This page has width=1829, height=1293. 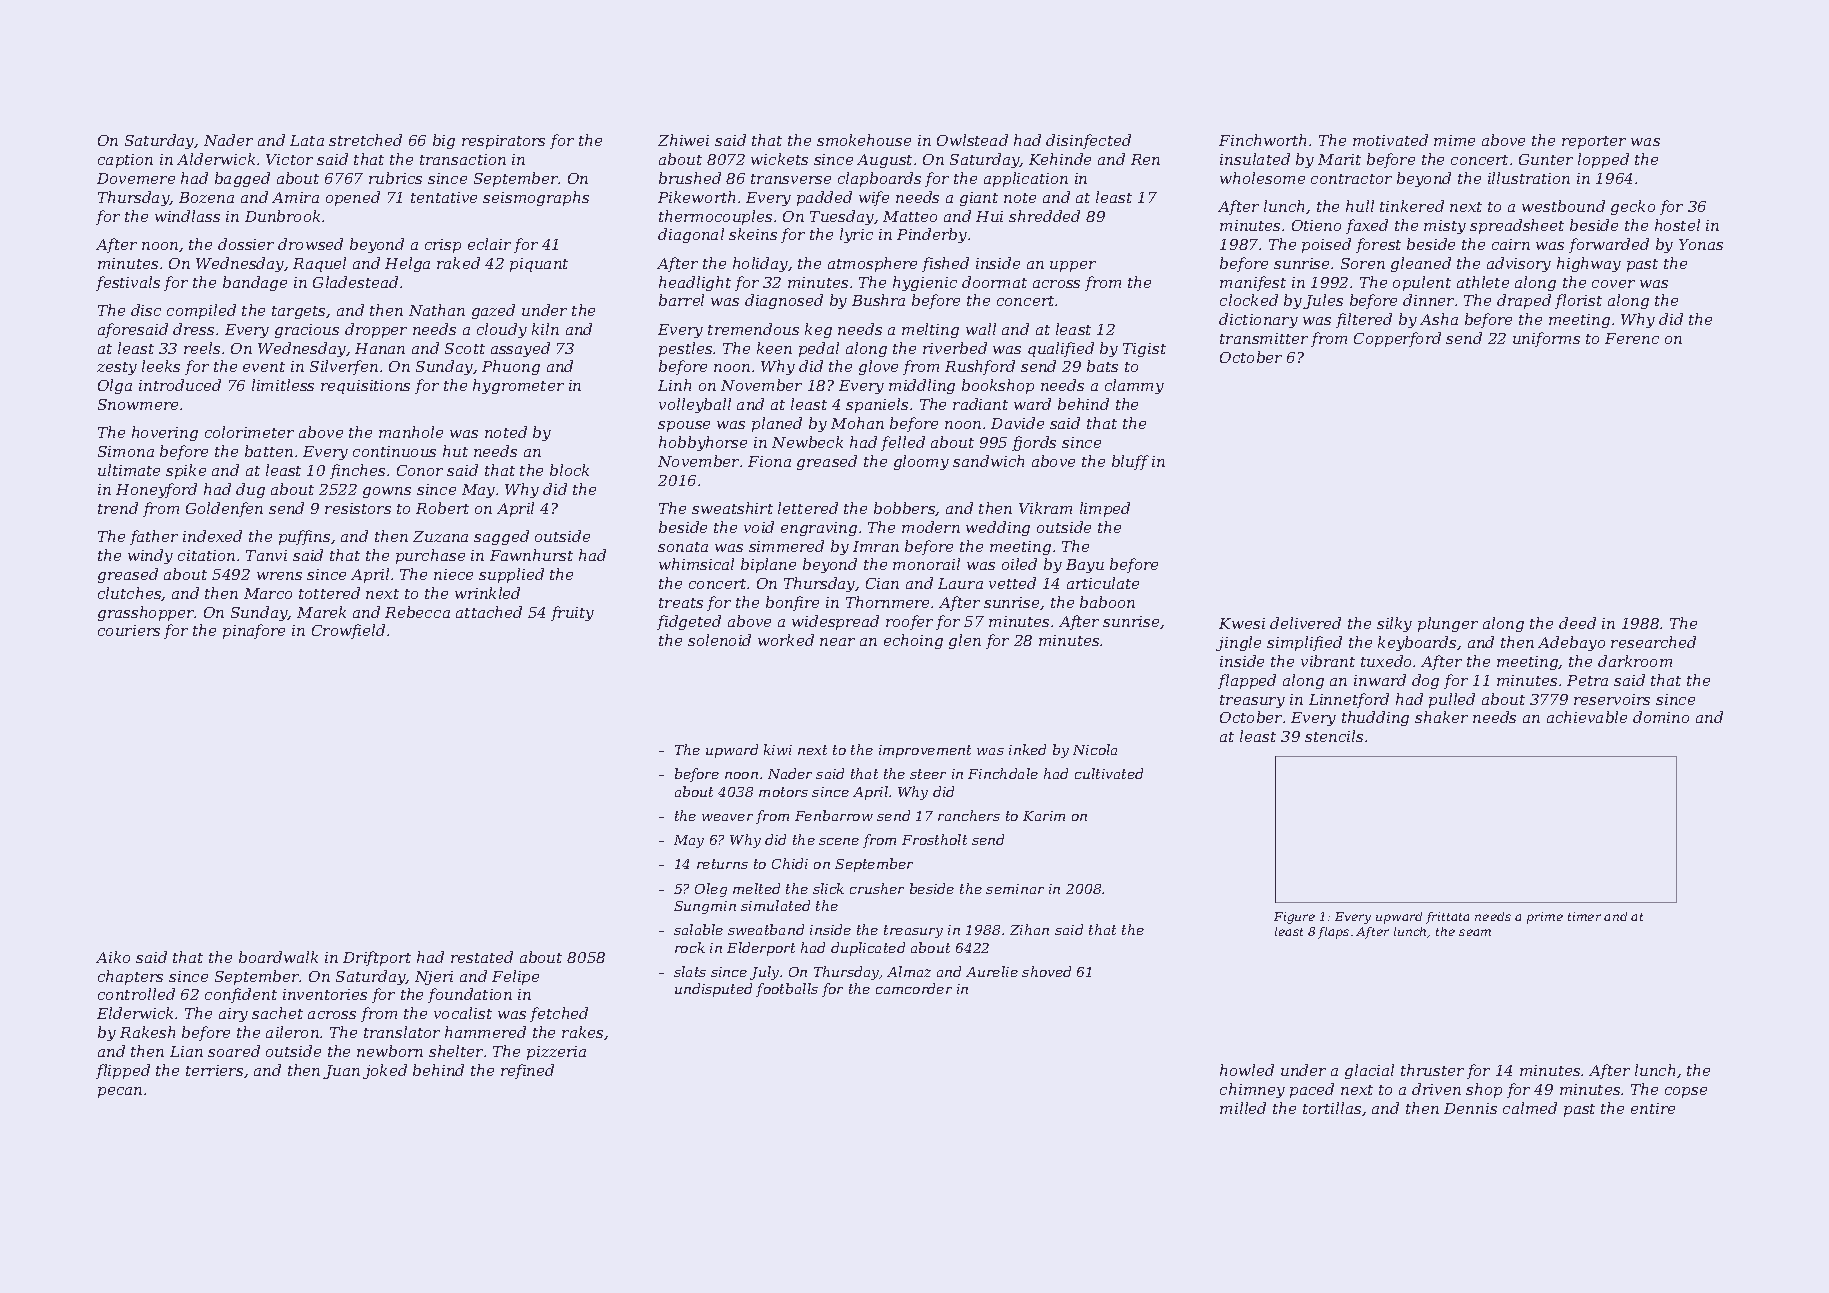 What do you see at coordinates (878, 300) in the page?
I see `Bushra` at bounding box center [878, 300].
